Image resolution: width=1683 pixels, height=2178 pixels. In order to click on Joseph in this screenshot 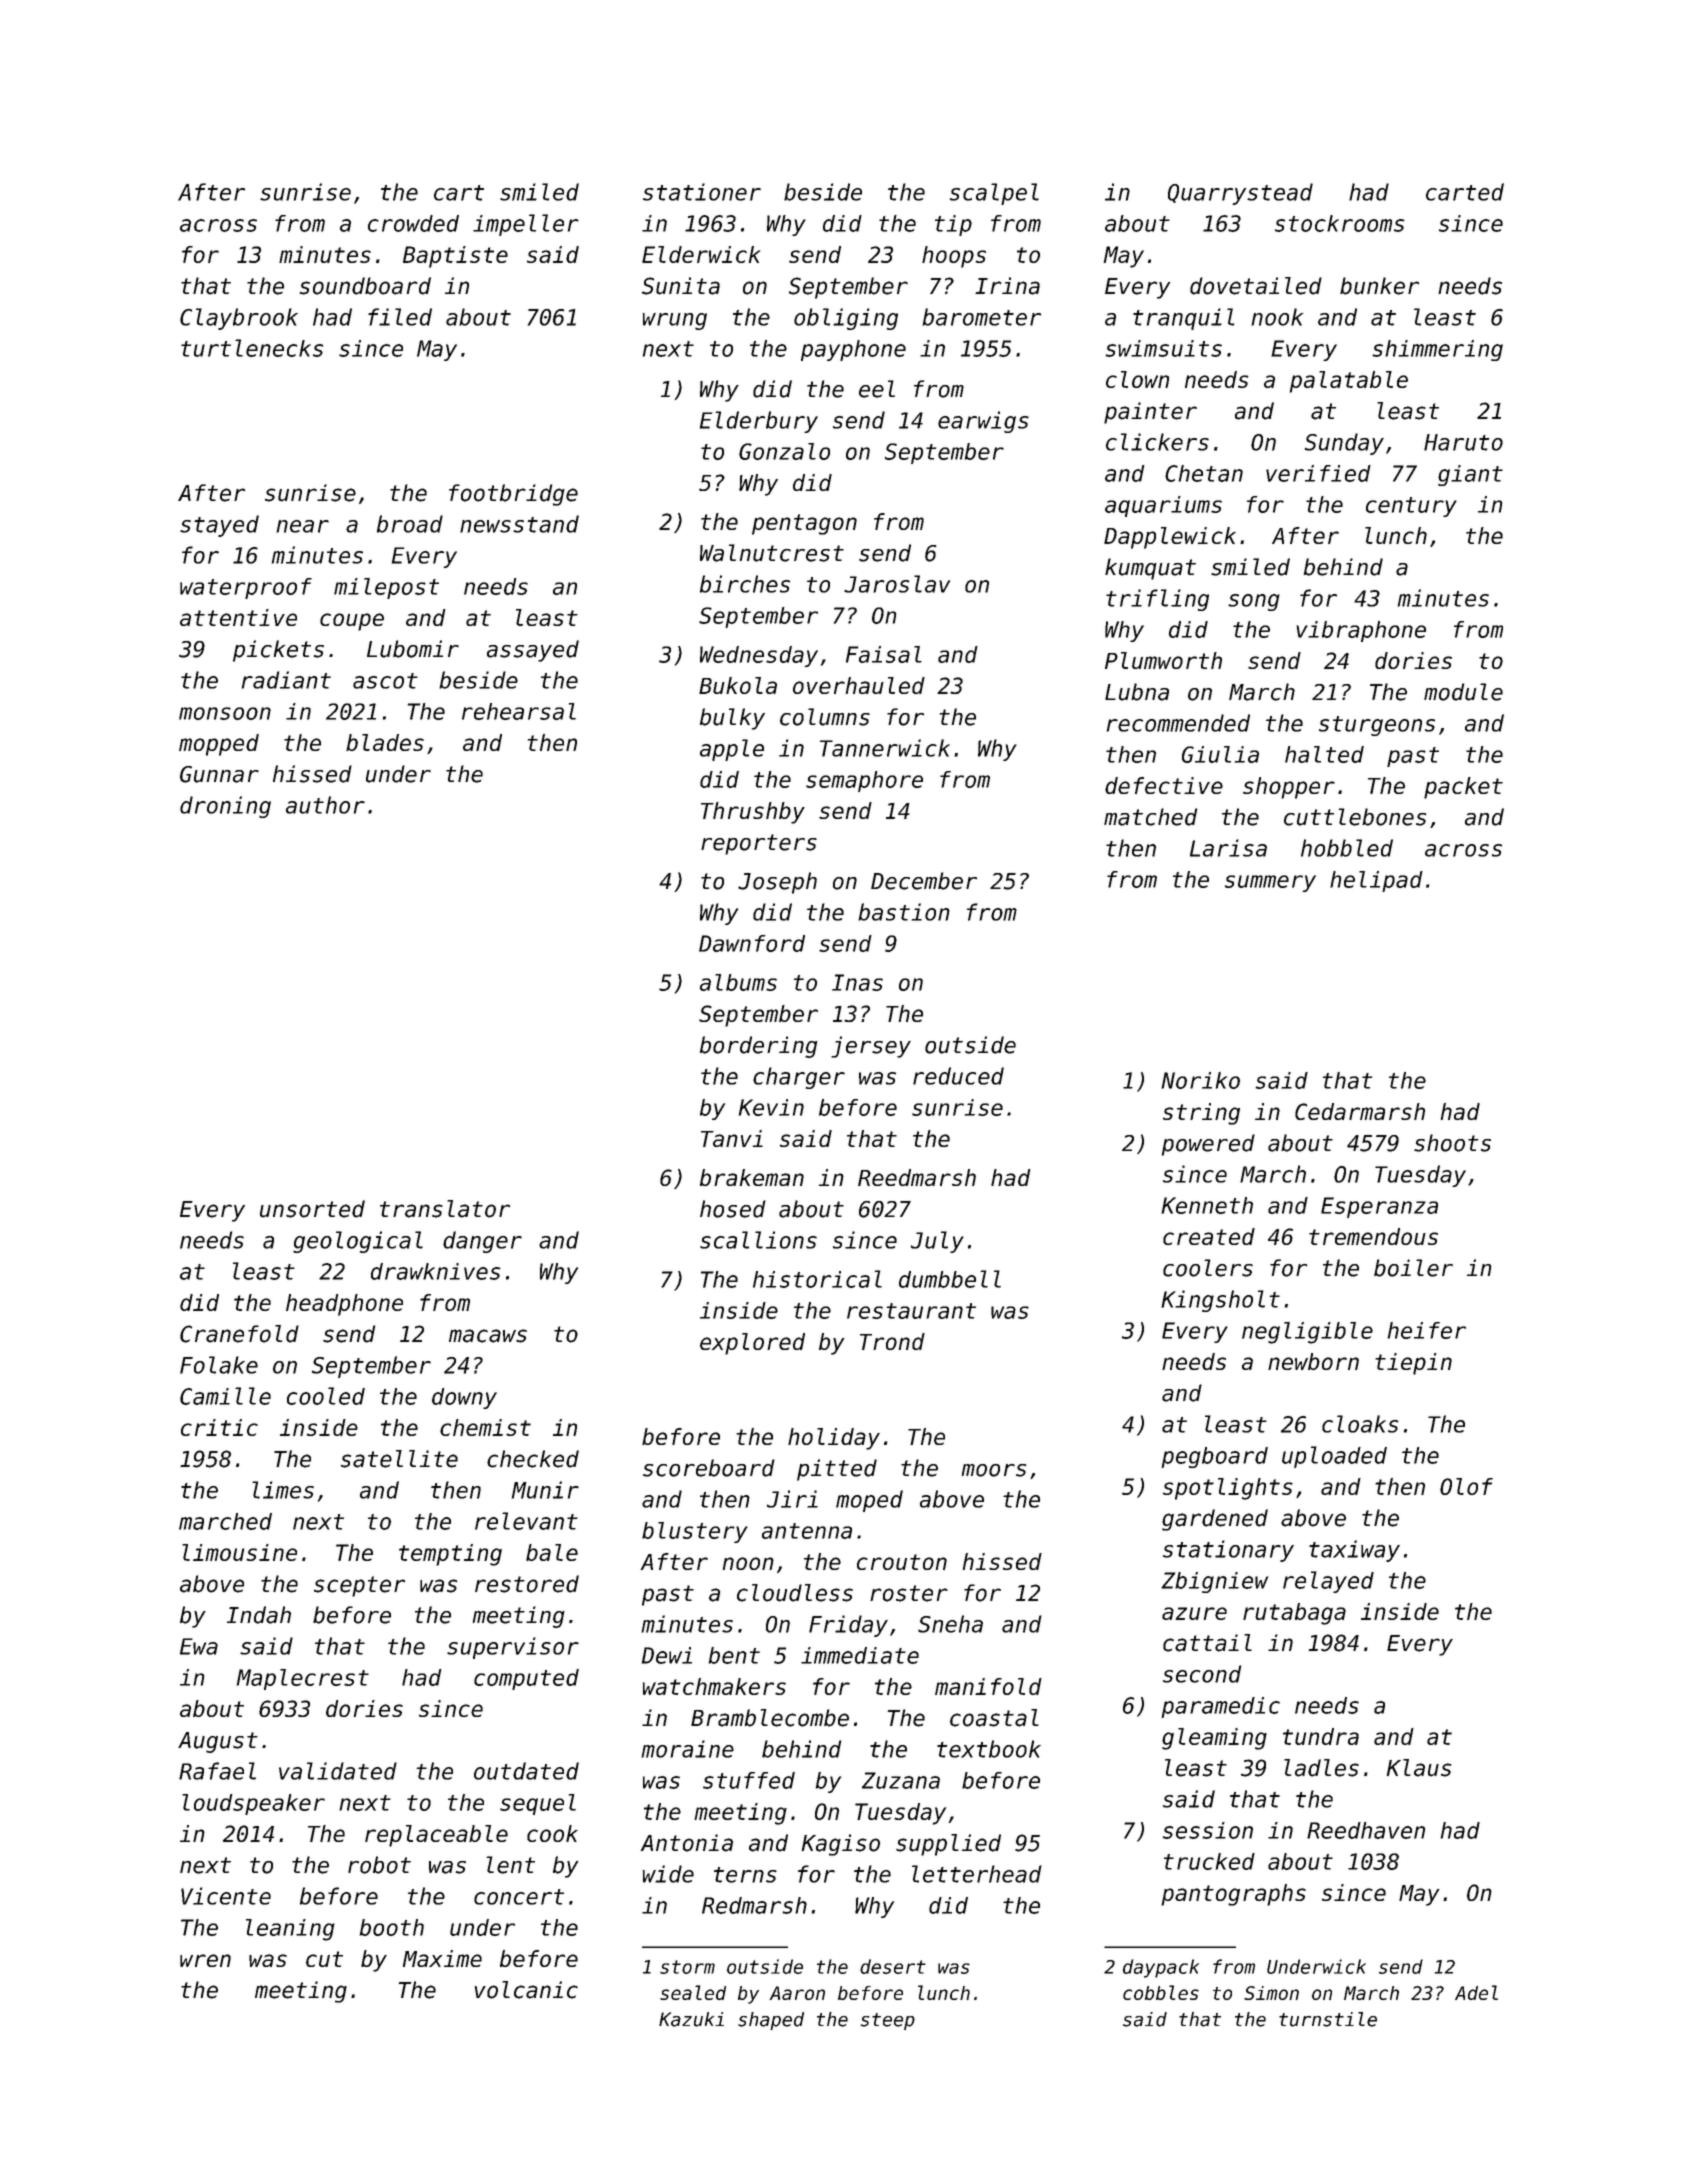, I will do `click(777, 883)`.
